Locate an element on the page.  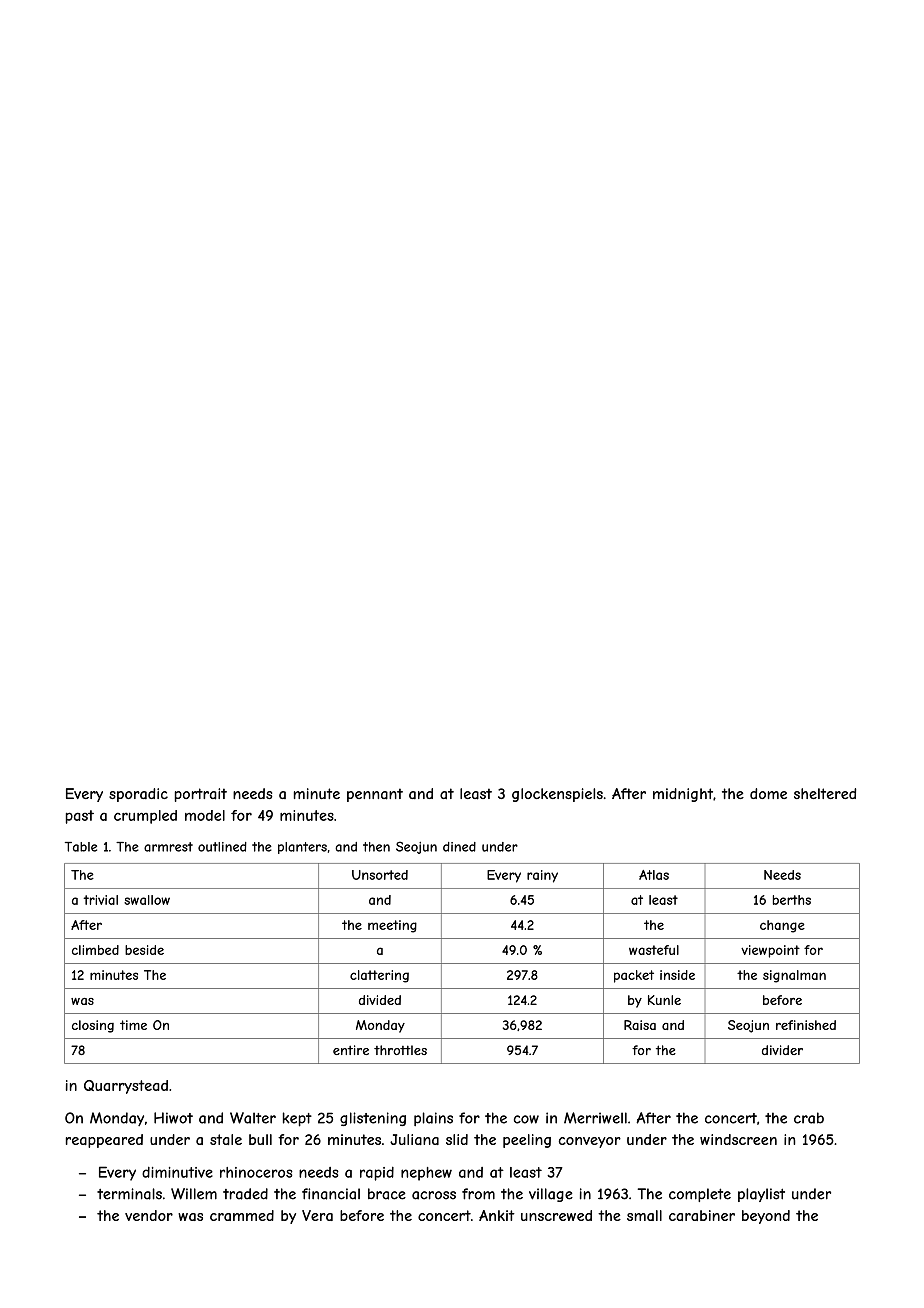
glockenspiels is located at coordinates (557, 795).
